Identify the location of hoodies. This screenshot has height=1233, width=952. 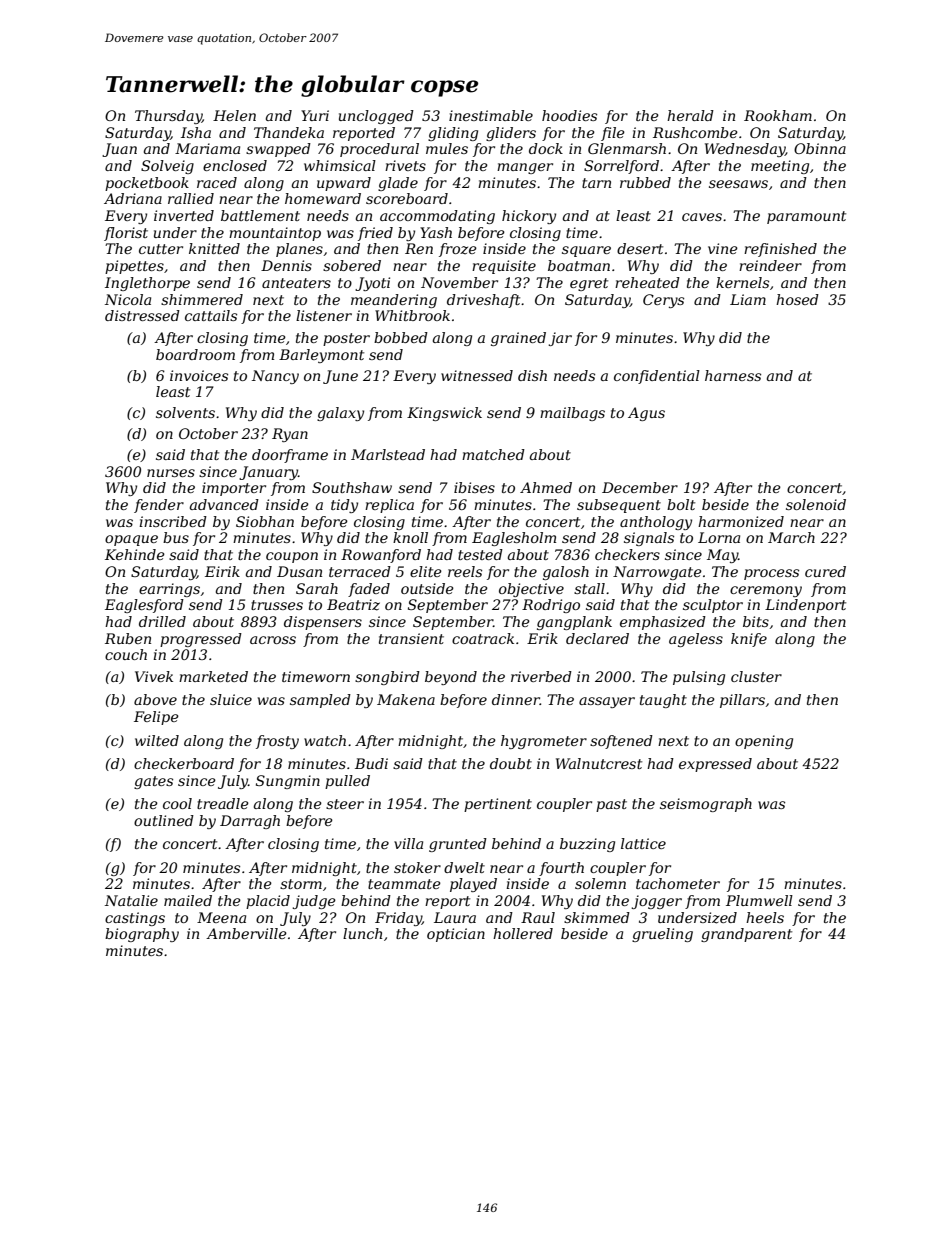
(569, 115).
